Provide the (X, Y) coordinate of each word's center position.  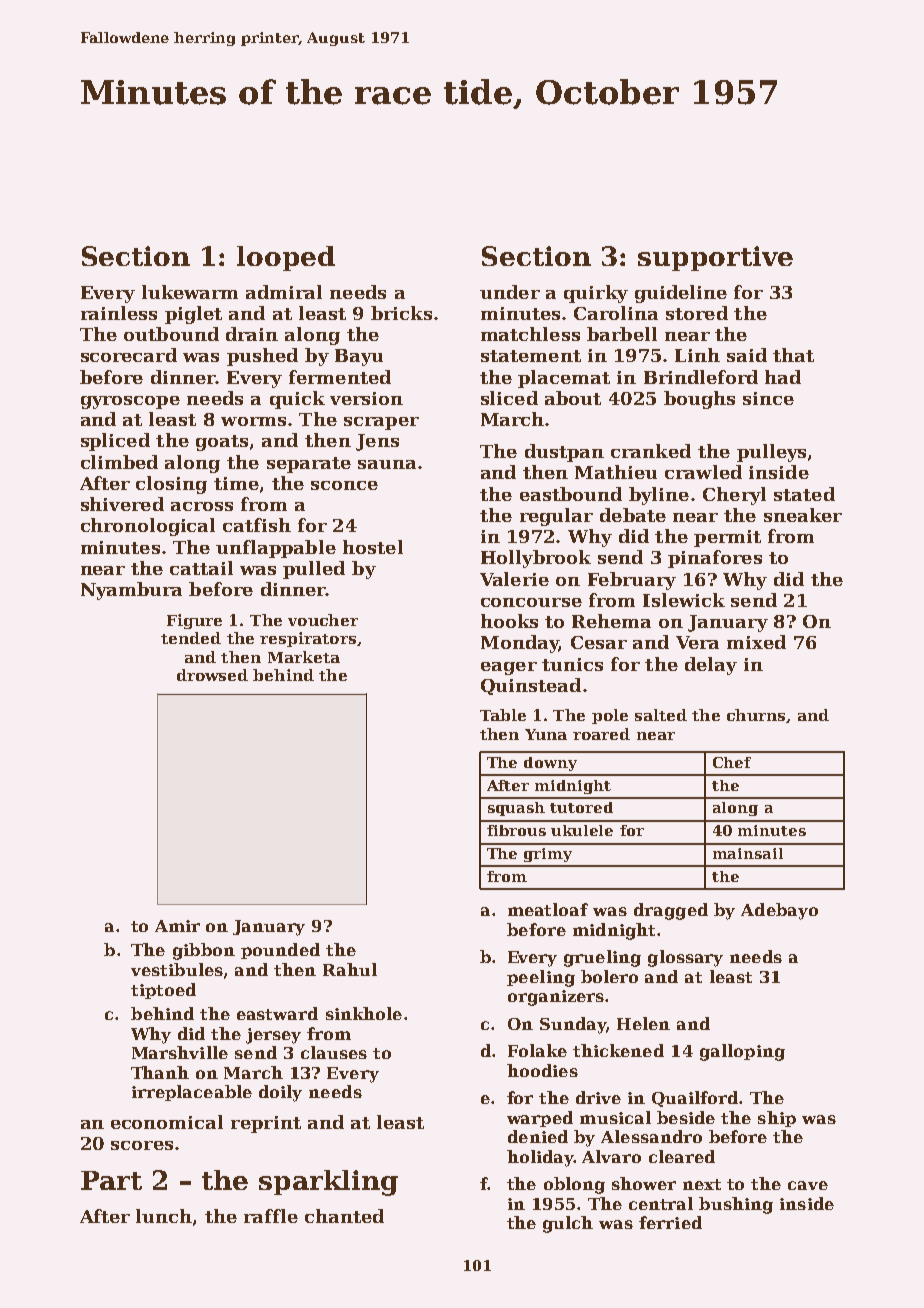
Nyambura (131, 591)
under (510, 292)
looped (286, 258)
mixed (756, 642)
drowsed (212, 675)
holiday (540, 1158)
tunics (572, 664)
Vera (697, 642)
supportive (715, 258)
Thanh (160, 1072)
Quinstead (531, 686)
